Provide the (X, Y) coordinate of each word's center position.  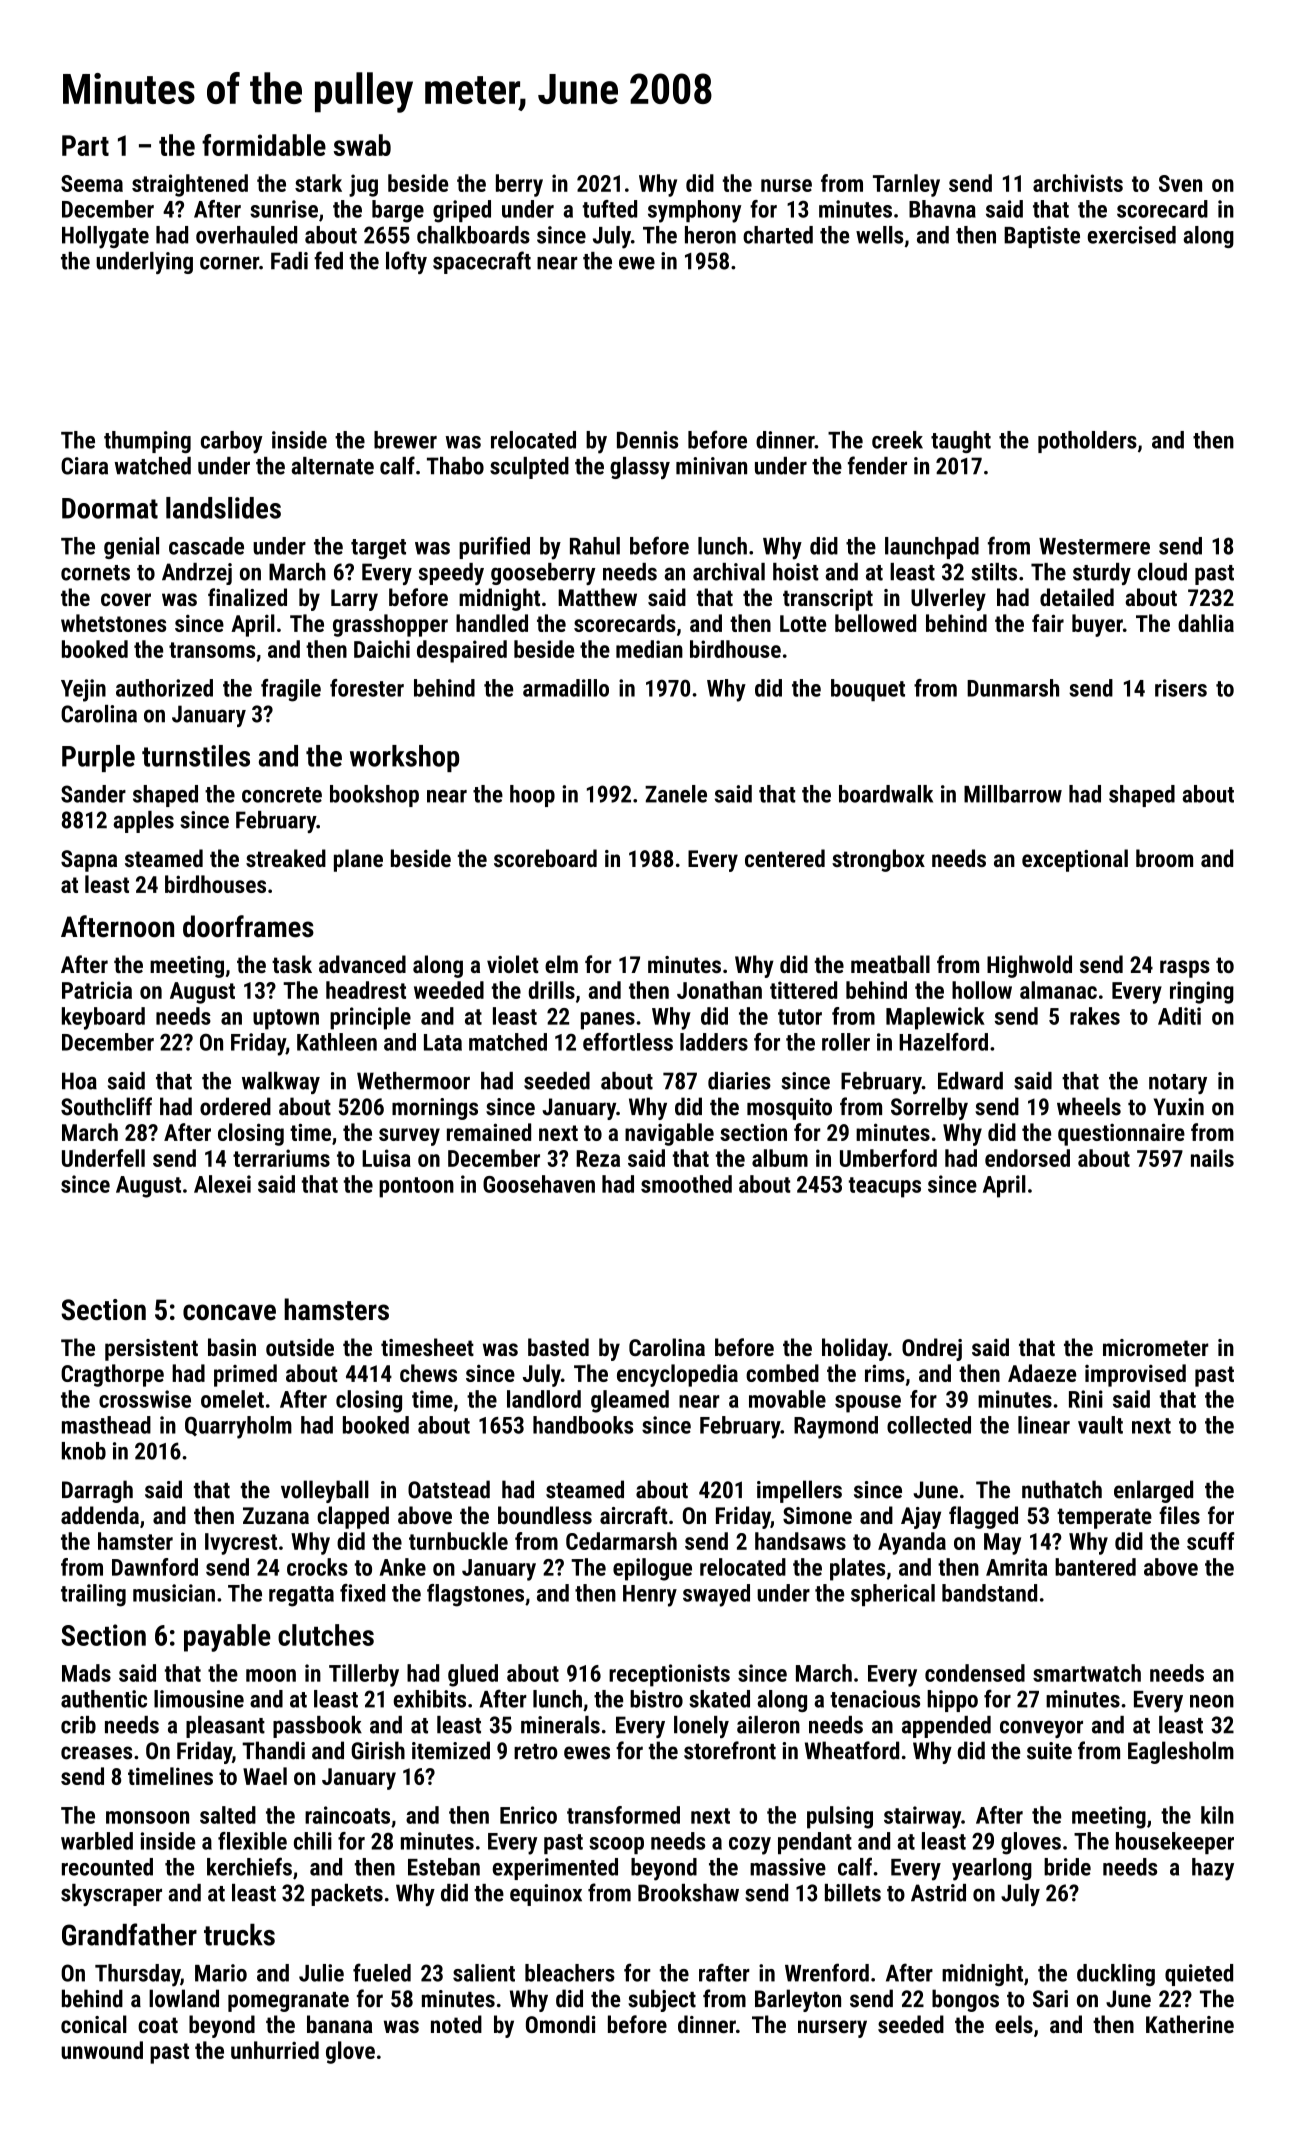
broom (1164, 858)
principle (370, 1018)
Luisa (386, 1158)
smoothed (686, 1184)
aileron (768, 1725)
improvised (1135, 1375)
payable (227, 1638)
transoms (212, 650)
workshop (404, 758)
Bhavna (942, 209)
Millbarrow (1013, 794)
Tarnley (906, 185)
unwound (102, 2050)
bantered (1095, 1567)
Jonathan (719, 990)
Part (85, 145)
